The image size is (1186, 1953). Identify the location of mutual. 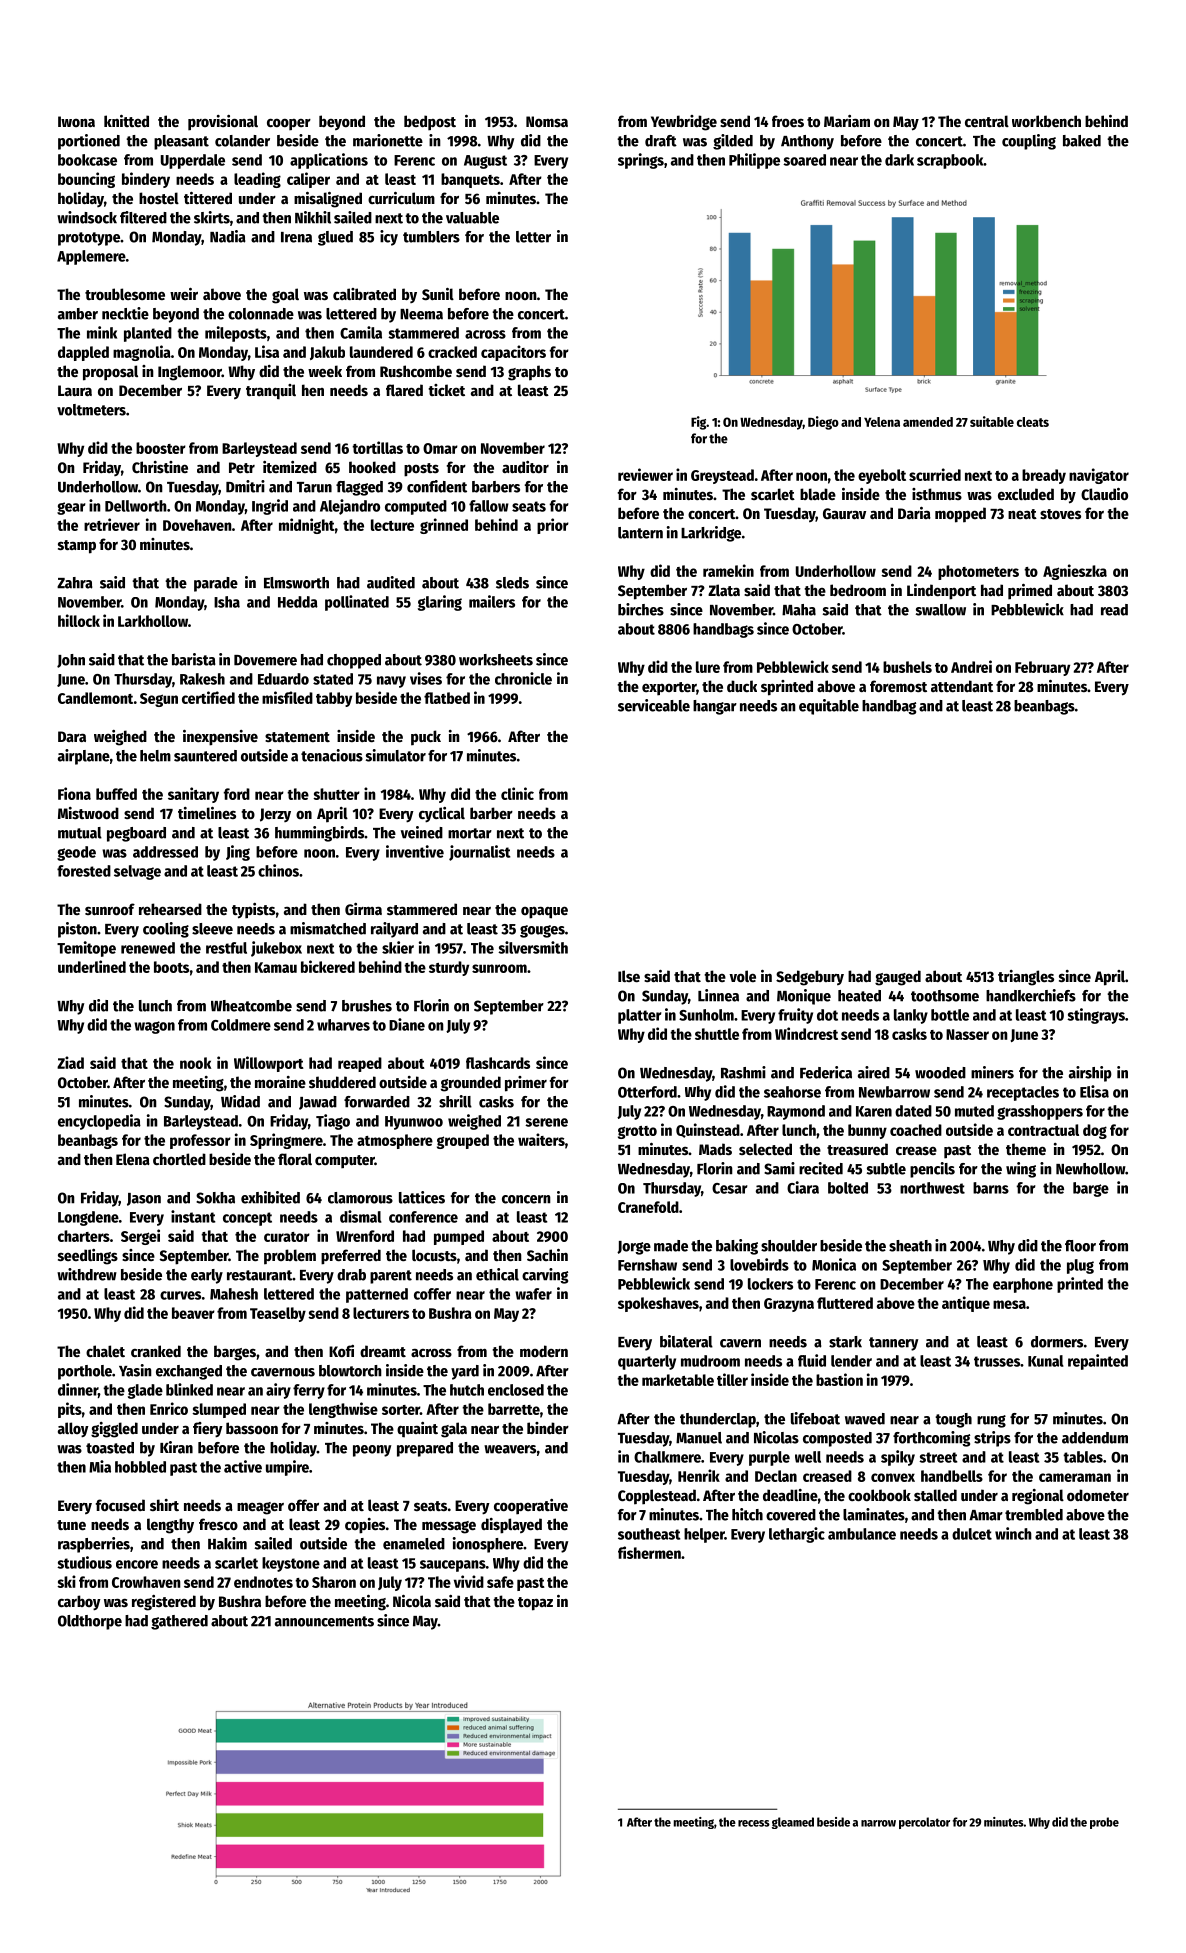
(80, 833).
